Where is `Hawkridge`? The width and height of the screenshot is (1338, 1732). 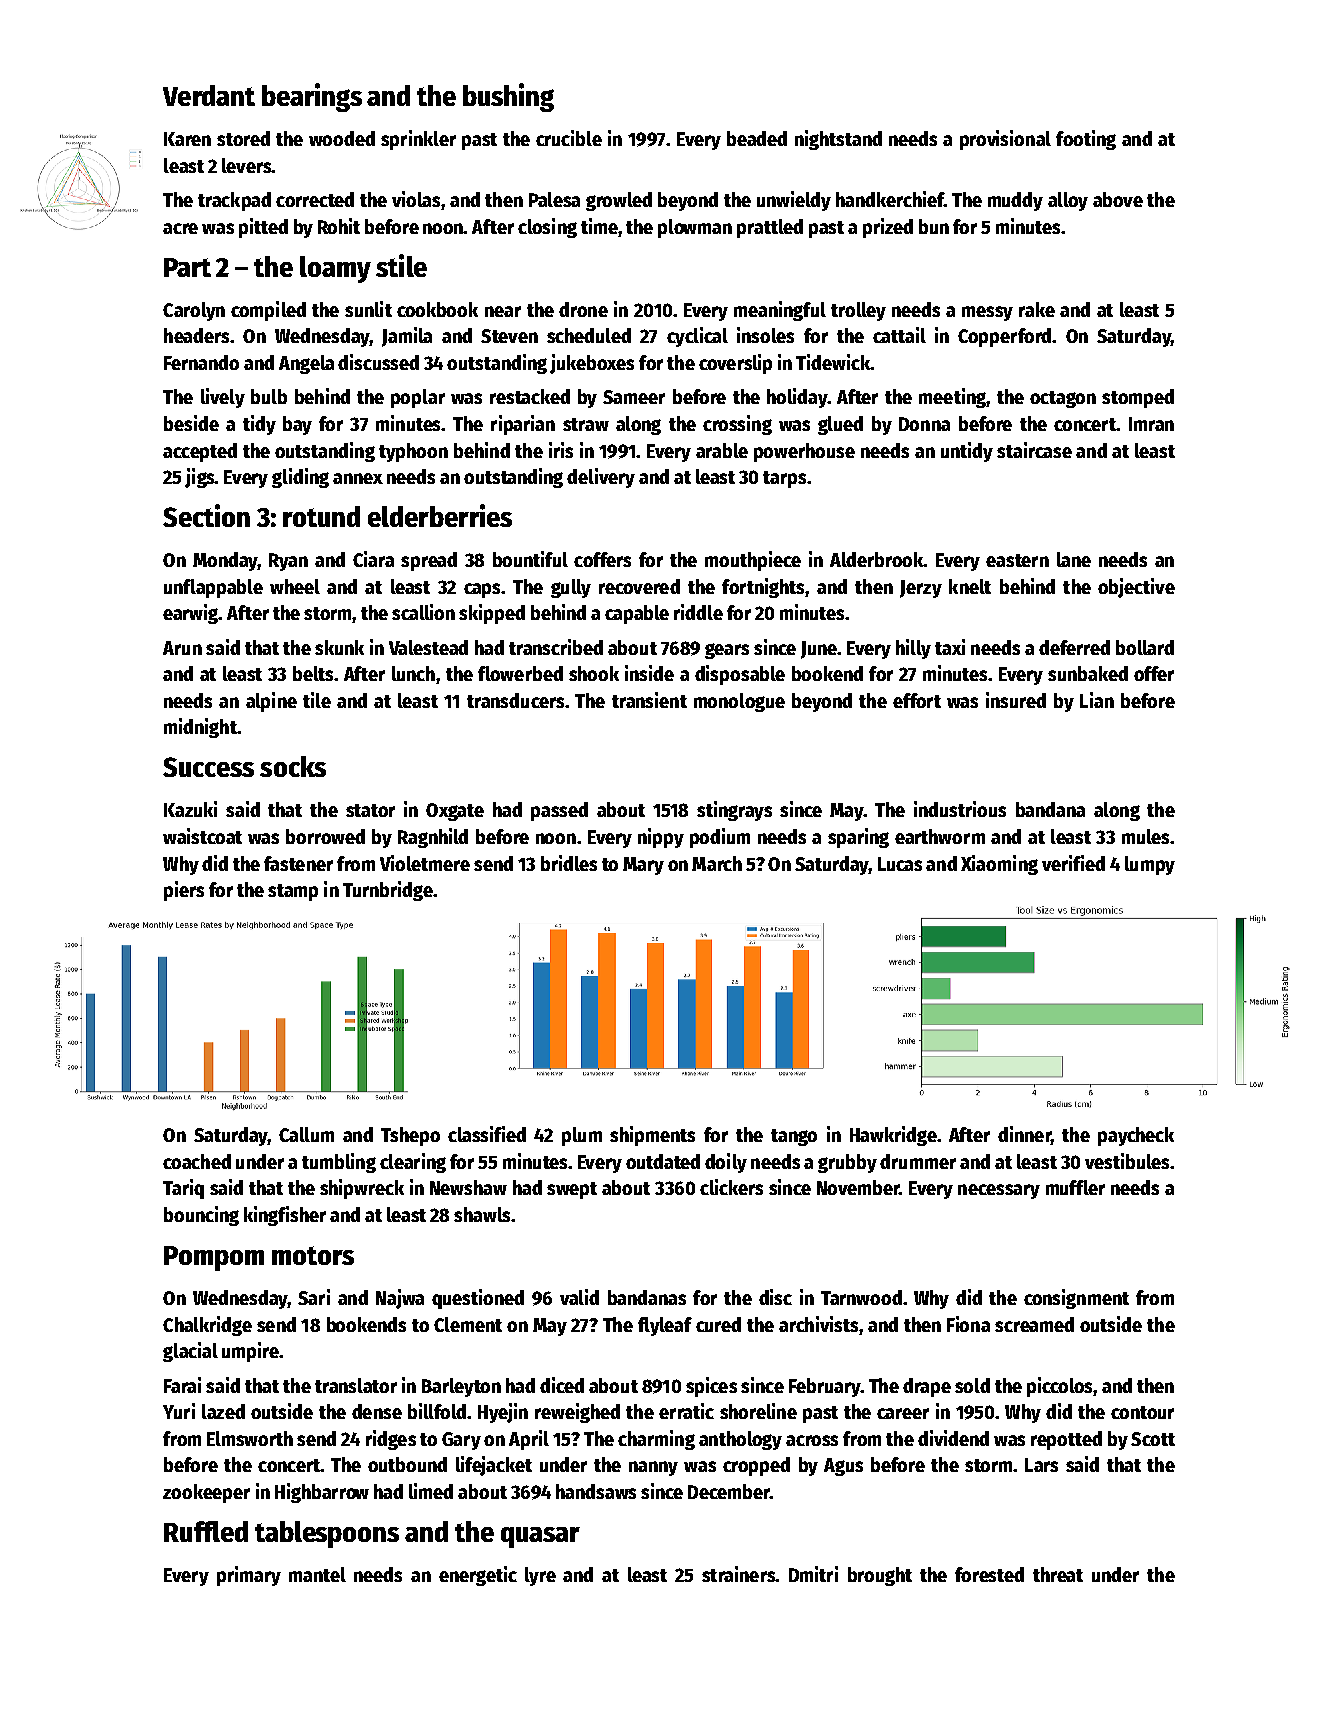
Hawkridge is located at coordinates (893, 1136).
